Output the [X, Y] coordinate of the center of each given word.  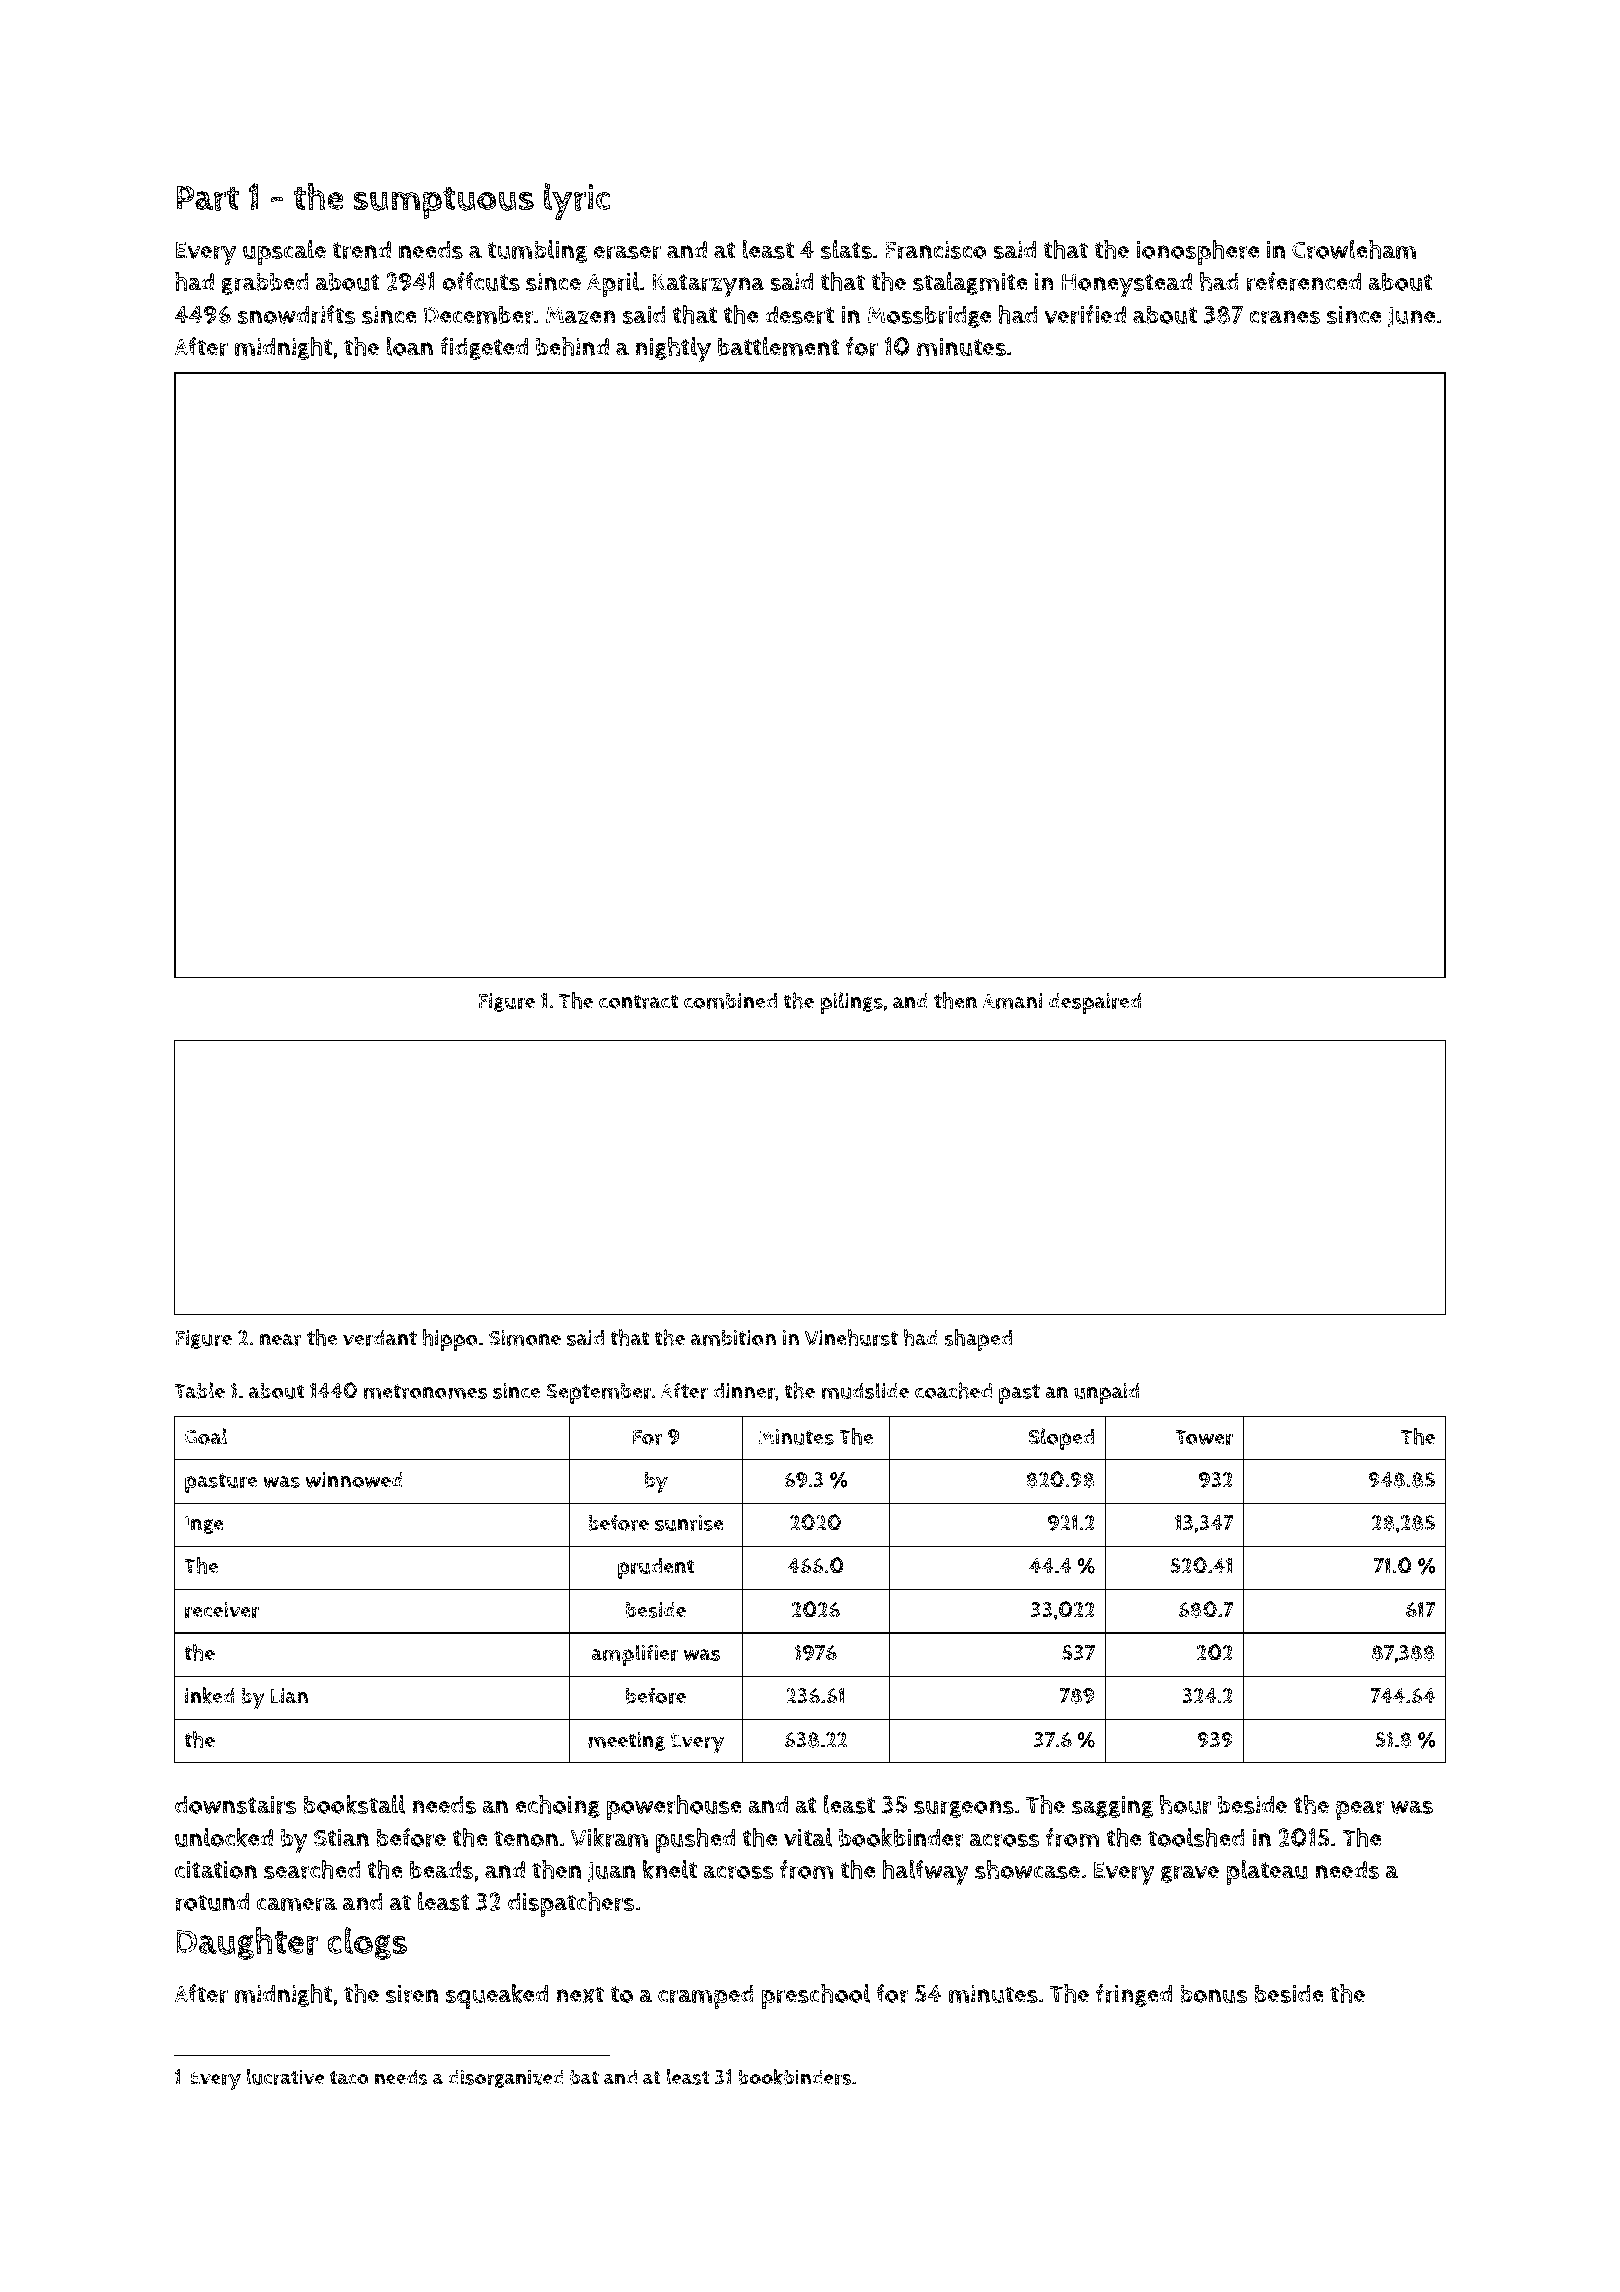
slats [846, 249]
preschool [816, 1996]
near [281, 1340]
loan [409, 346]
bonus [1214, 1994]
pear [1360, 1810]
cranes [1284, 317]
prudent [656, 1568]
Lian [289, 1696]
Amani [1012, 1001]
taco [349, 2078]
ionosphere [1198, 252]
